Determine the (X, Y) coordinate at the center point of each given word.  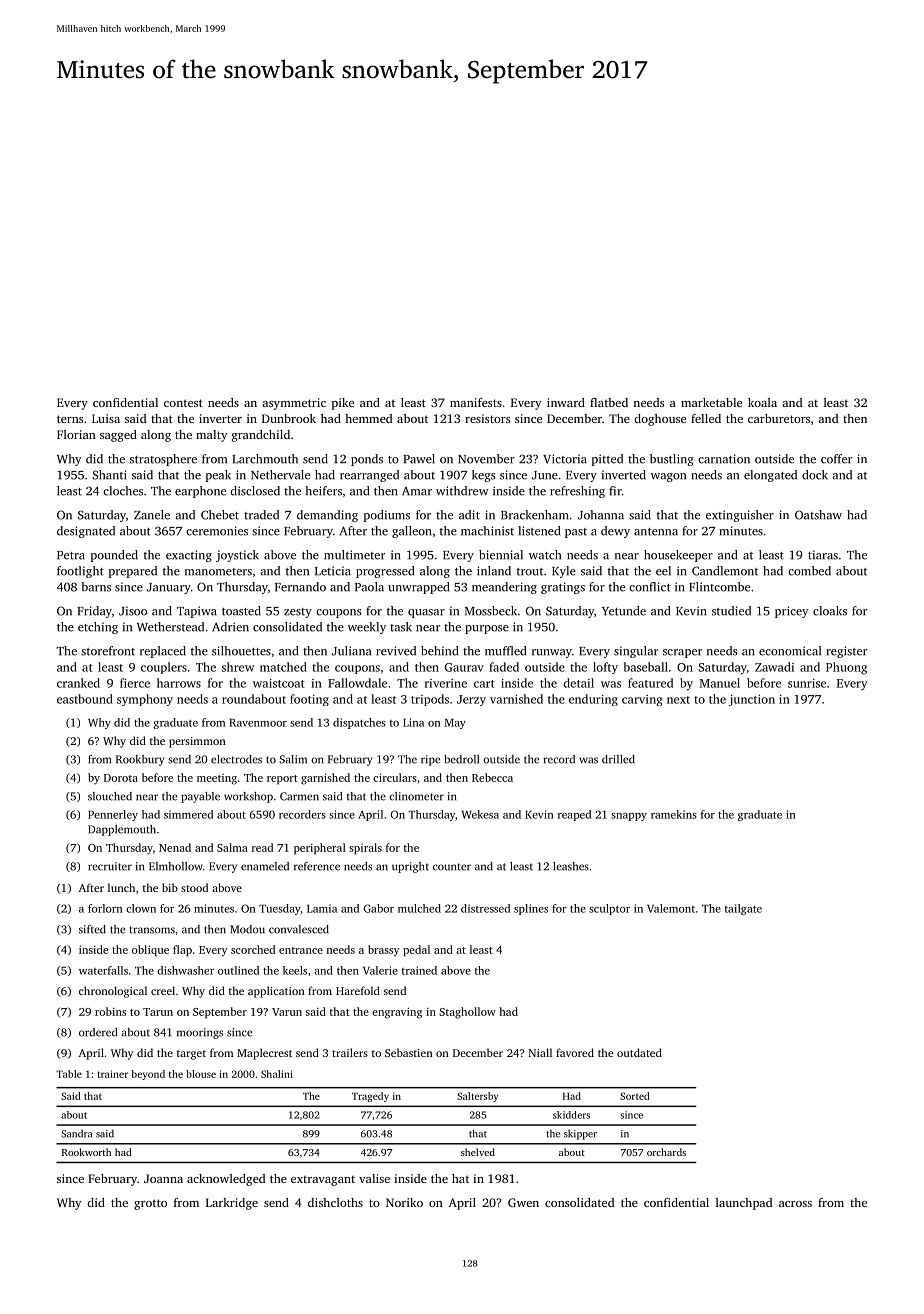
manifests (476, 402)
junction (752, 700)
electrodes (236, 759)
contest (183, 403)
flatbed (609, 402)
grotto (150, 1204)
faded (504, 667)
